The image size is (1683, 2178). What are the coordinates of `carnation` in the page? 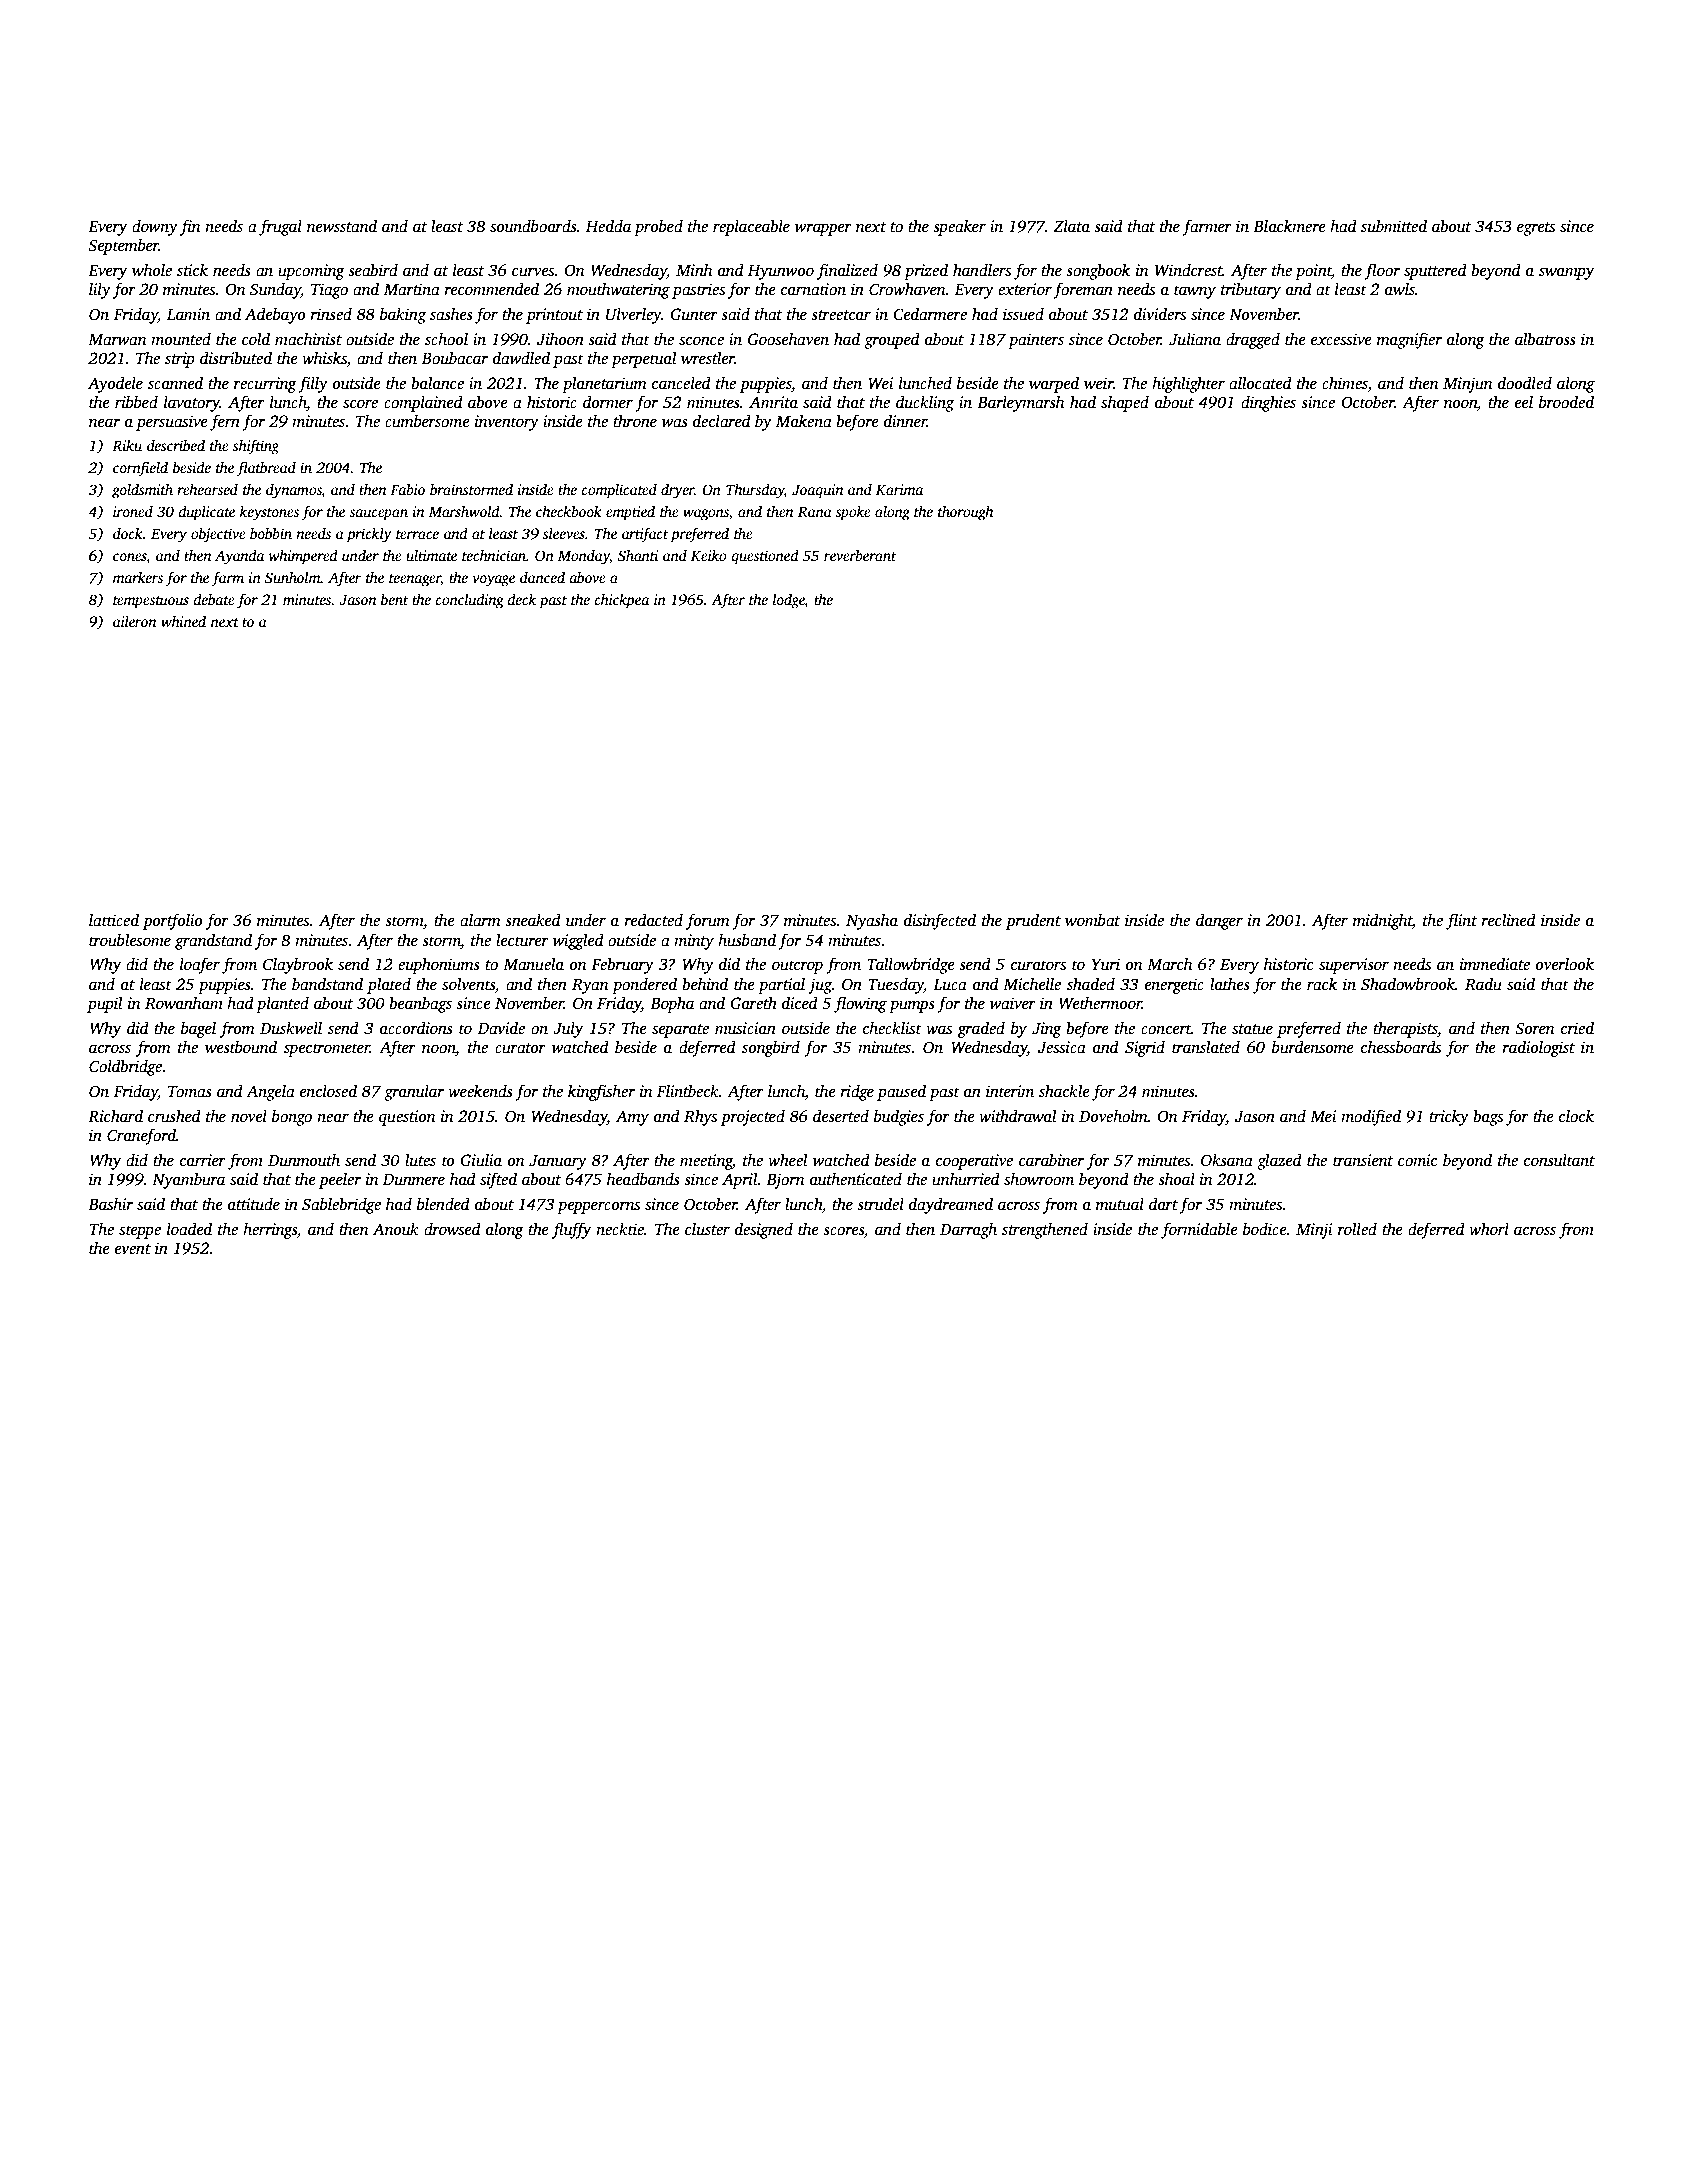 It's located at (813, 289).
